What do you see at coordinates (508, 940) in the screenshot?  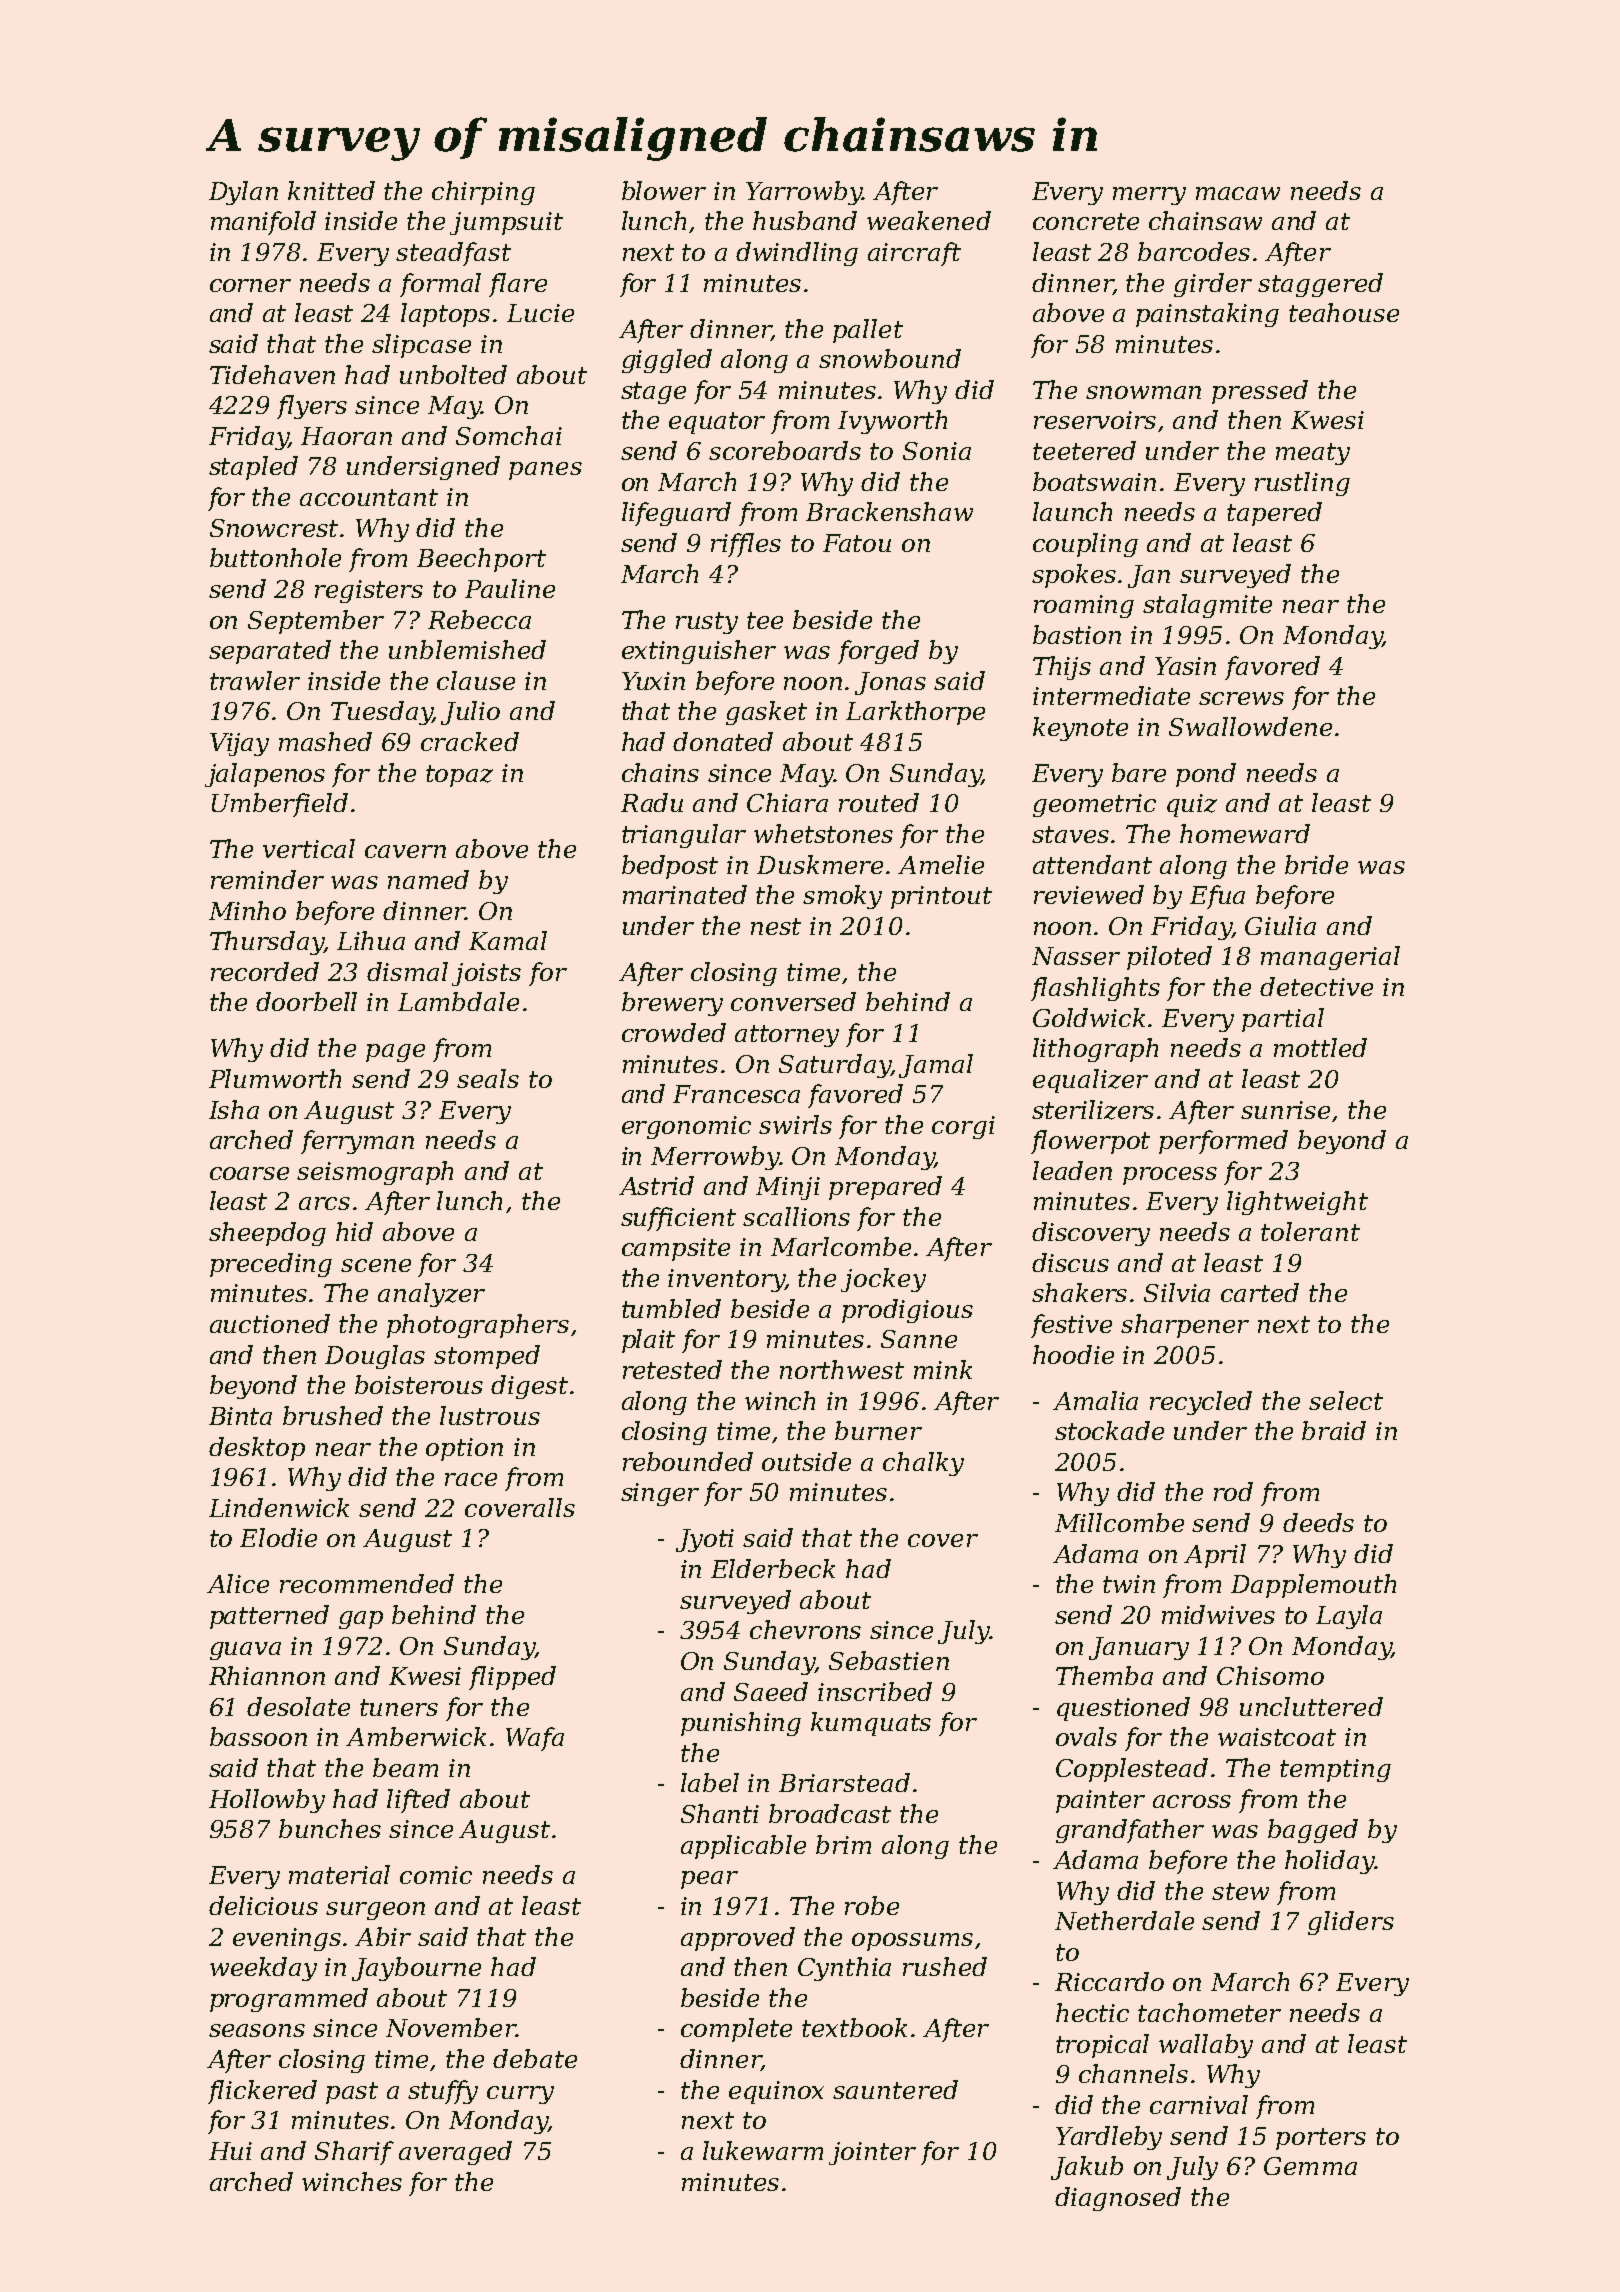 I see `Kamal` at bounding box center [508, 940].
